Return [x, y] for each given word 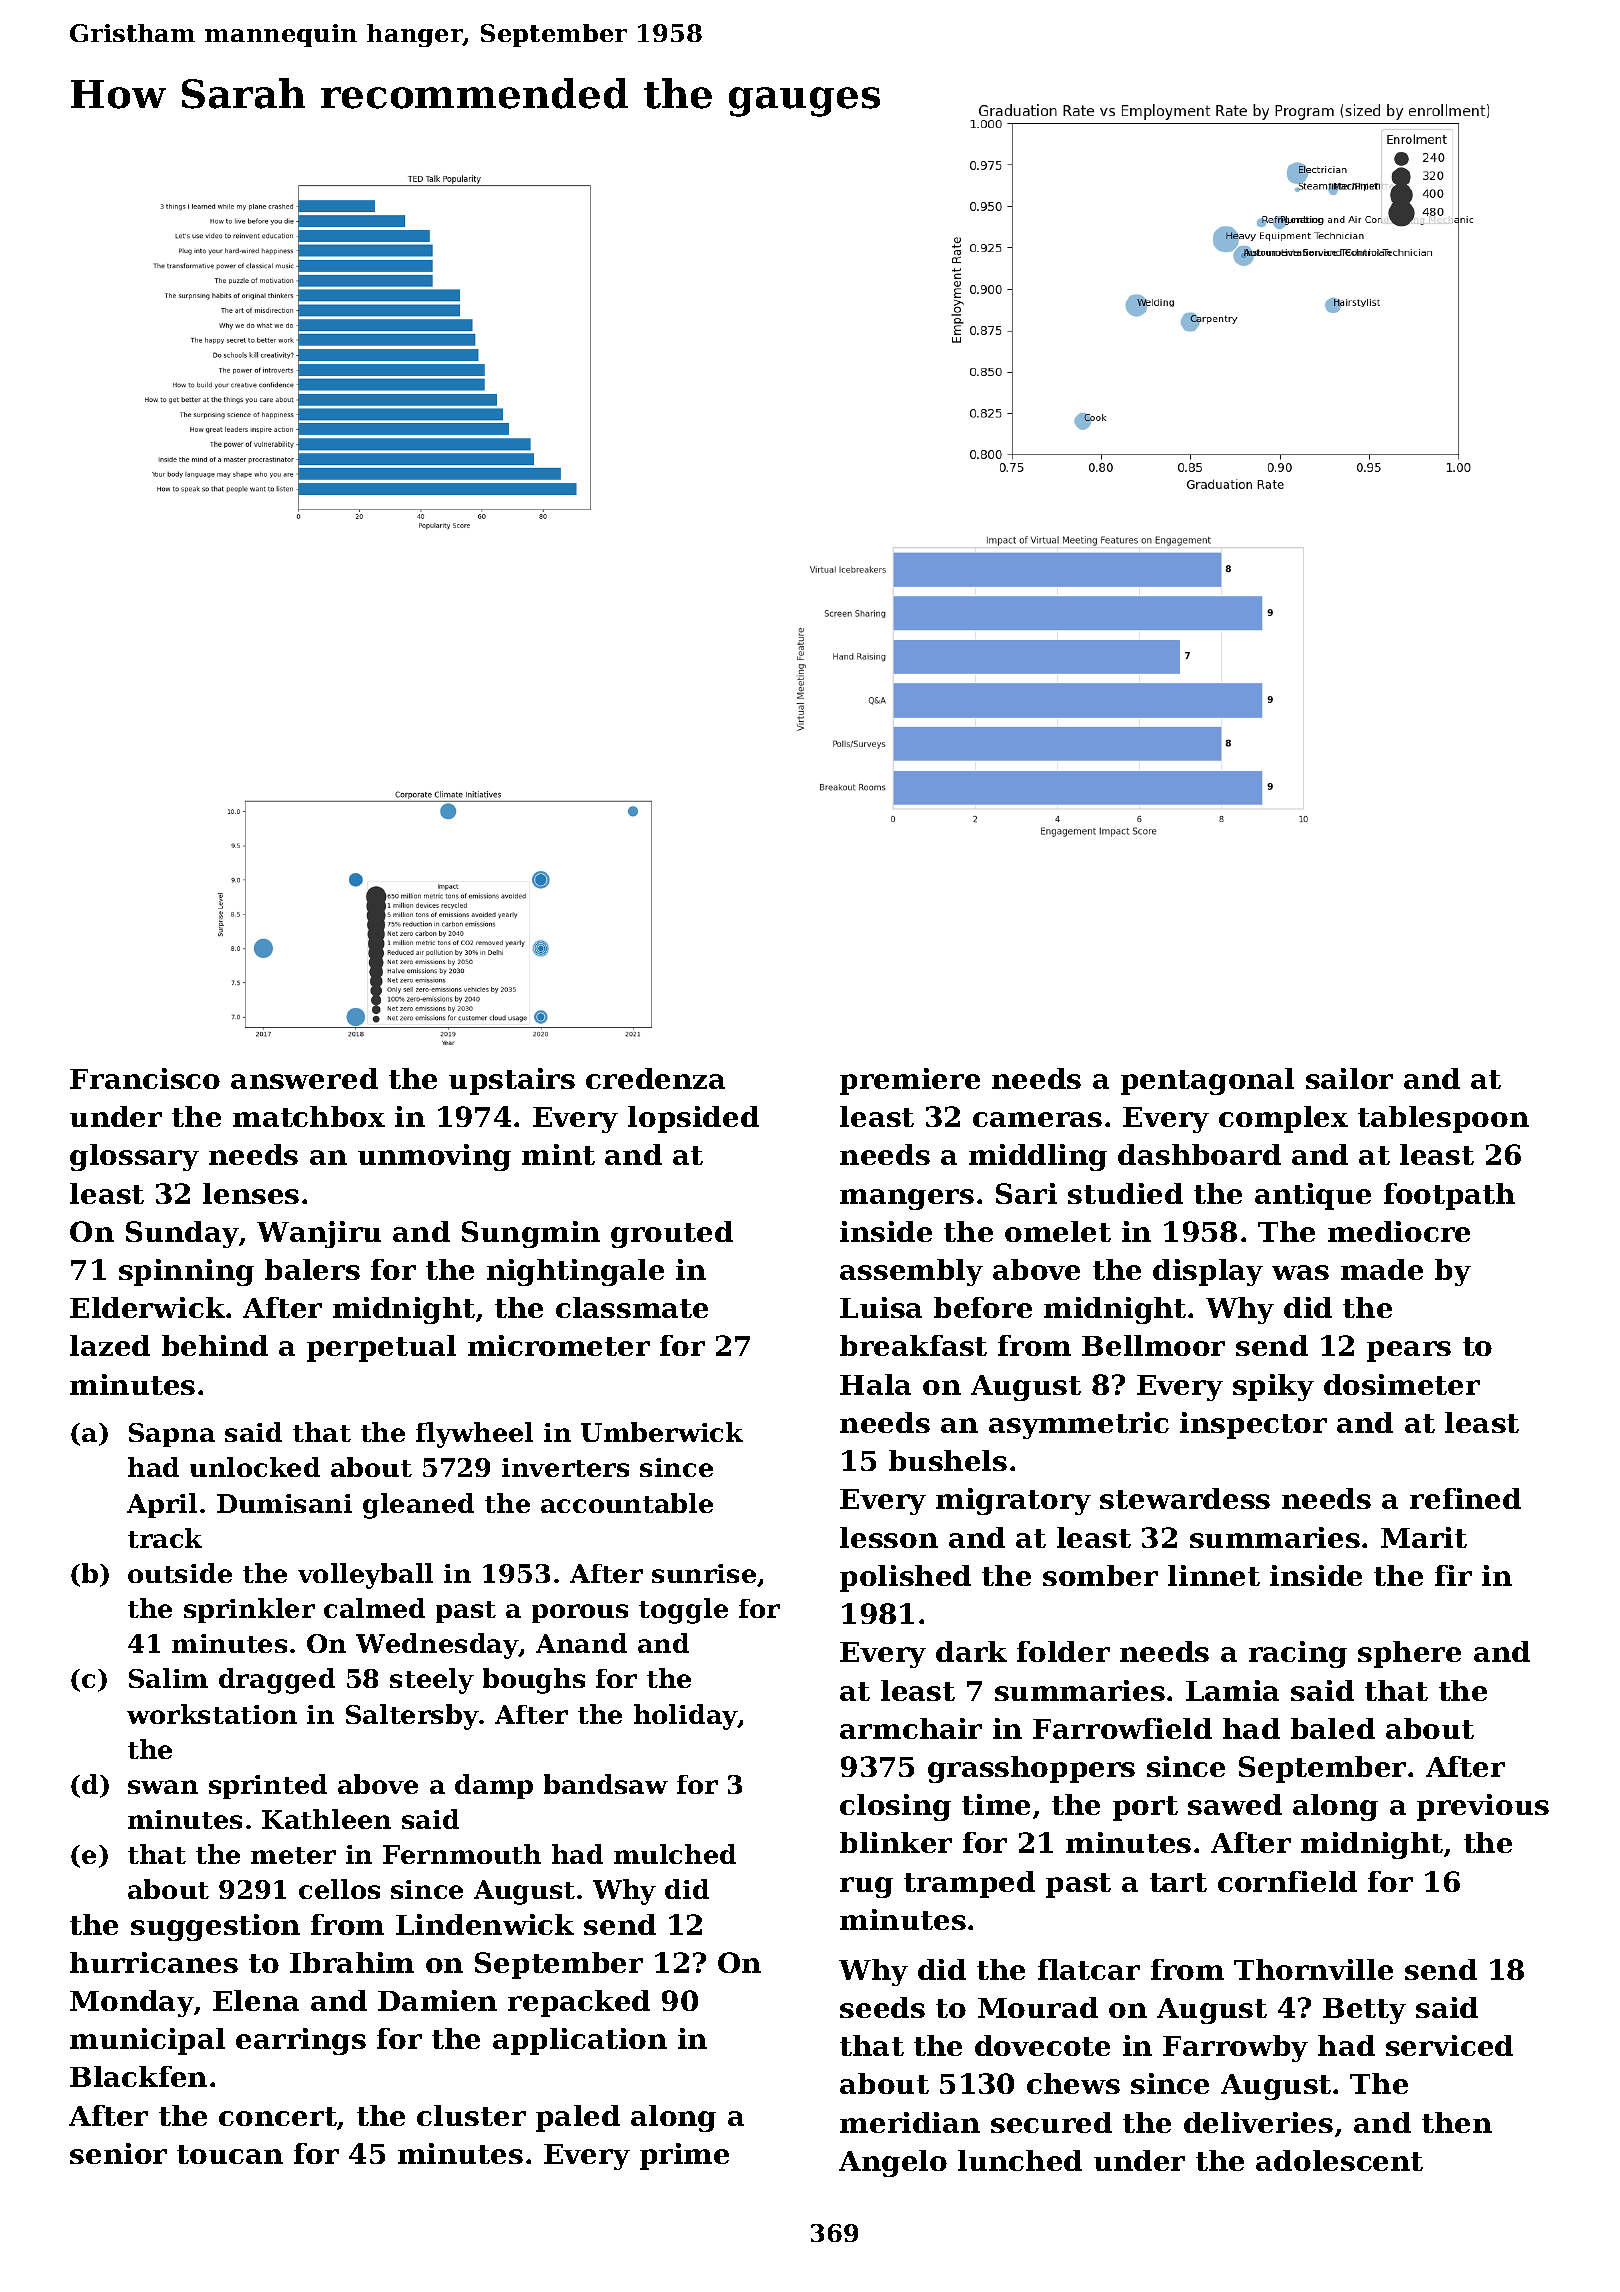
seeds [882, 2007]
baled [1333, 1728]
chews [1073, 2083]
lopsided [693, 1119]
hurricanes [154, 1962]
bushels [948, 1460]
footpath [1449, 1196]
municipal [147, 2041]
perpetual [381, 1348]
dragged [277, 1681]
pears [1409, 1351]
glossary [134, 1157]
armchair [911, 1728]
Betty [1364, 2011]
